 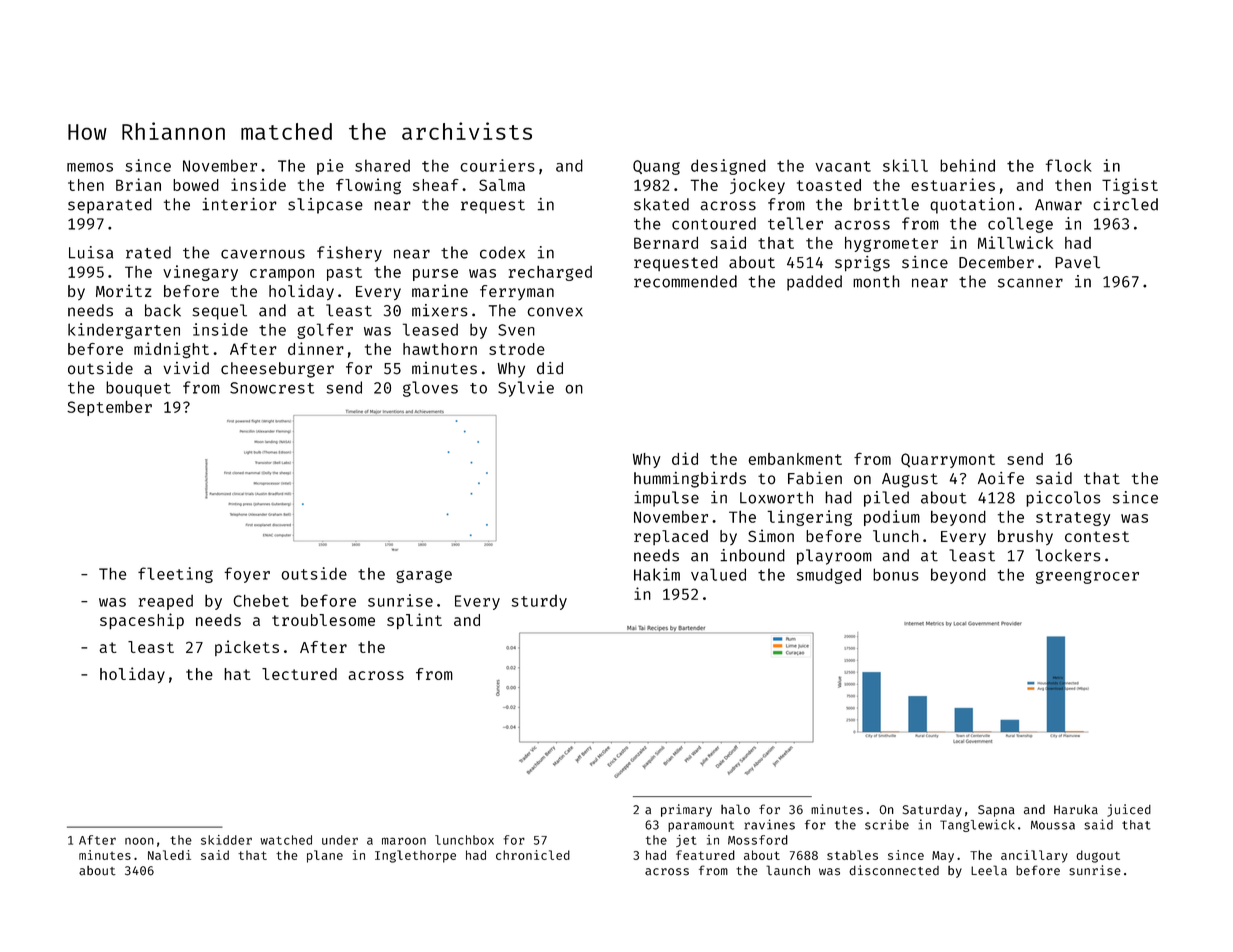 What do you see at coordinates (1076, 809) in the screenshot?
I see `Haruka` at bounding box center [1076, 809].
